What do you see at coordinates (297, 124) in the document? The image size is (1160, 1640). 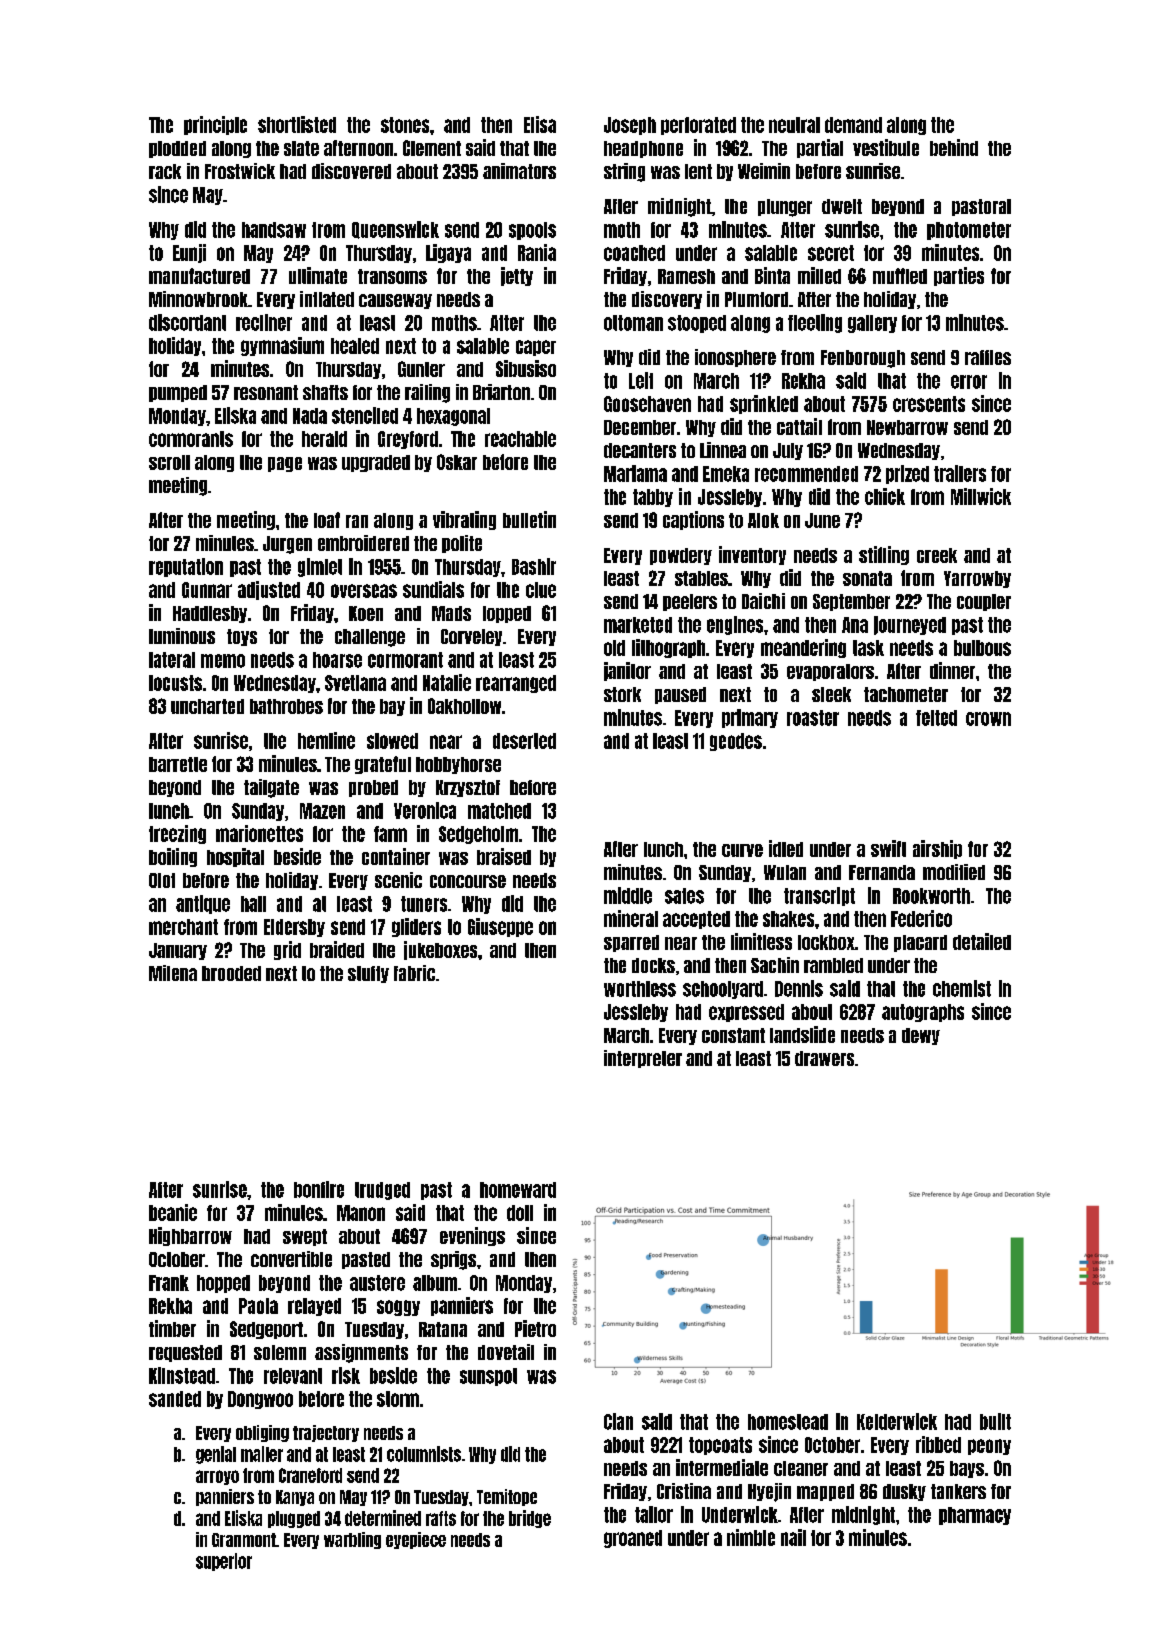 I see `shortlisted` at bounding box center [297, 124].
